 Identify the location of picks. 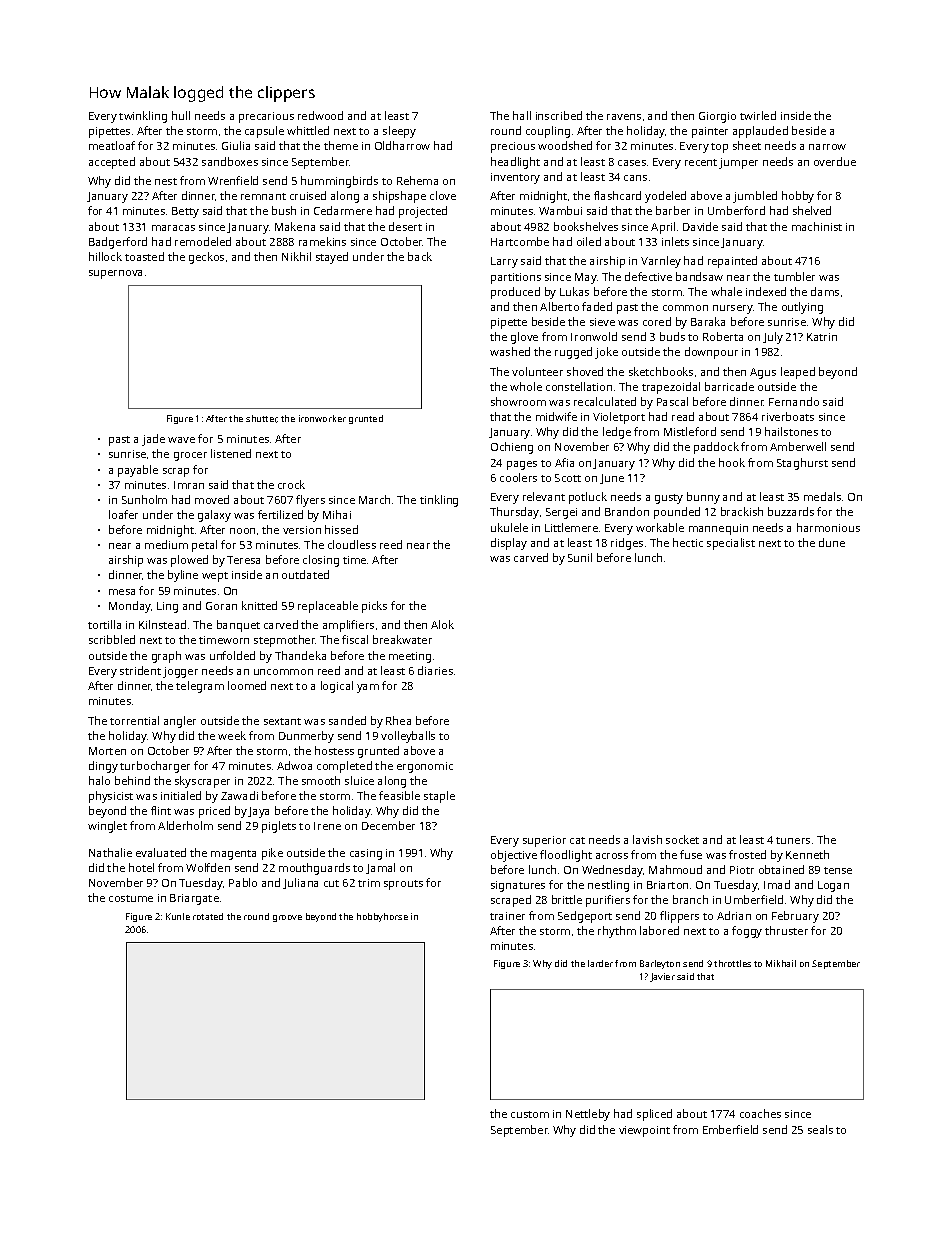
(374, 607).
